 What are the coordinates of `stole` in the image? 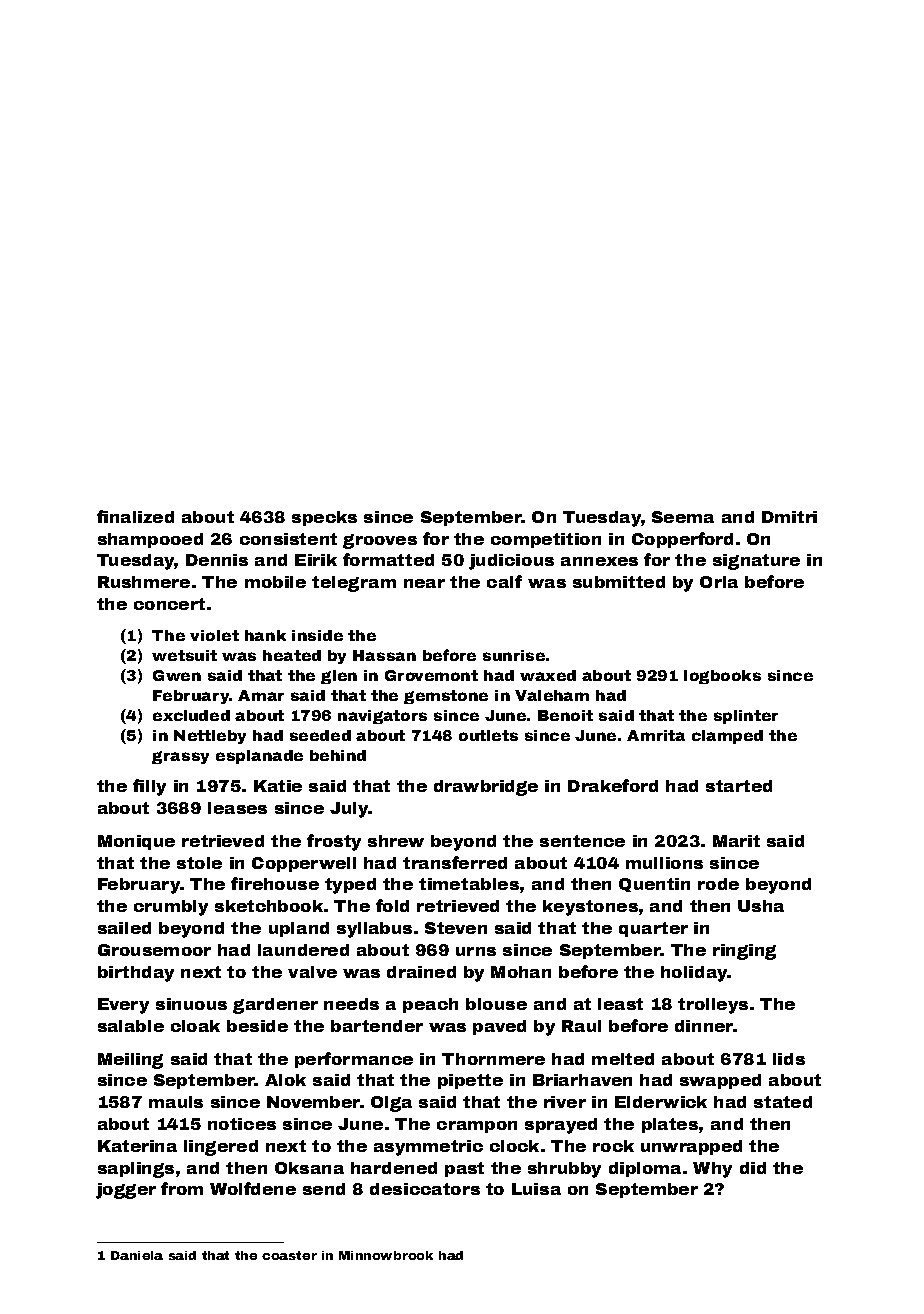 It's located at (199, 863).
